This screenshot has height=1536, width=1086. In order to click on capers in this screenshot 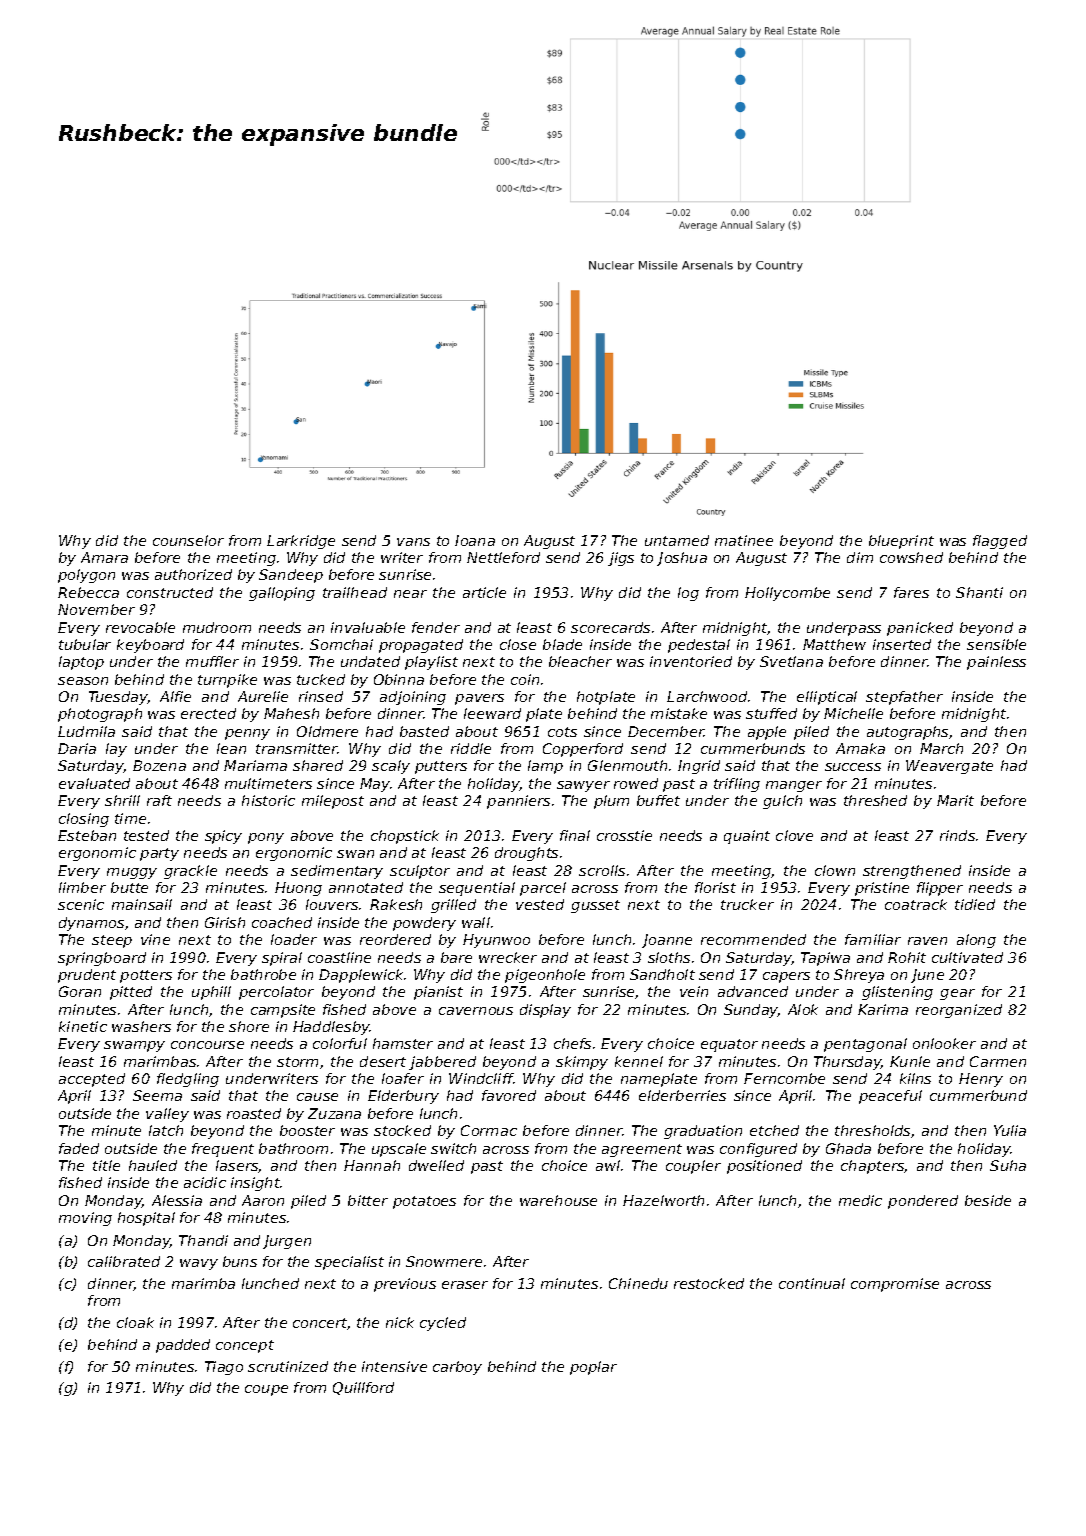, I will do `click(786, 977)`.
